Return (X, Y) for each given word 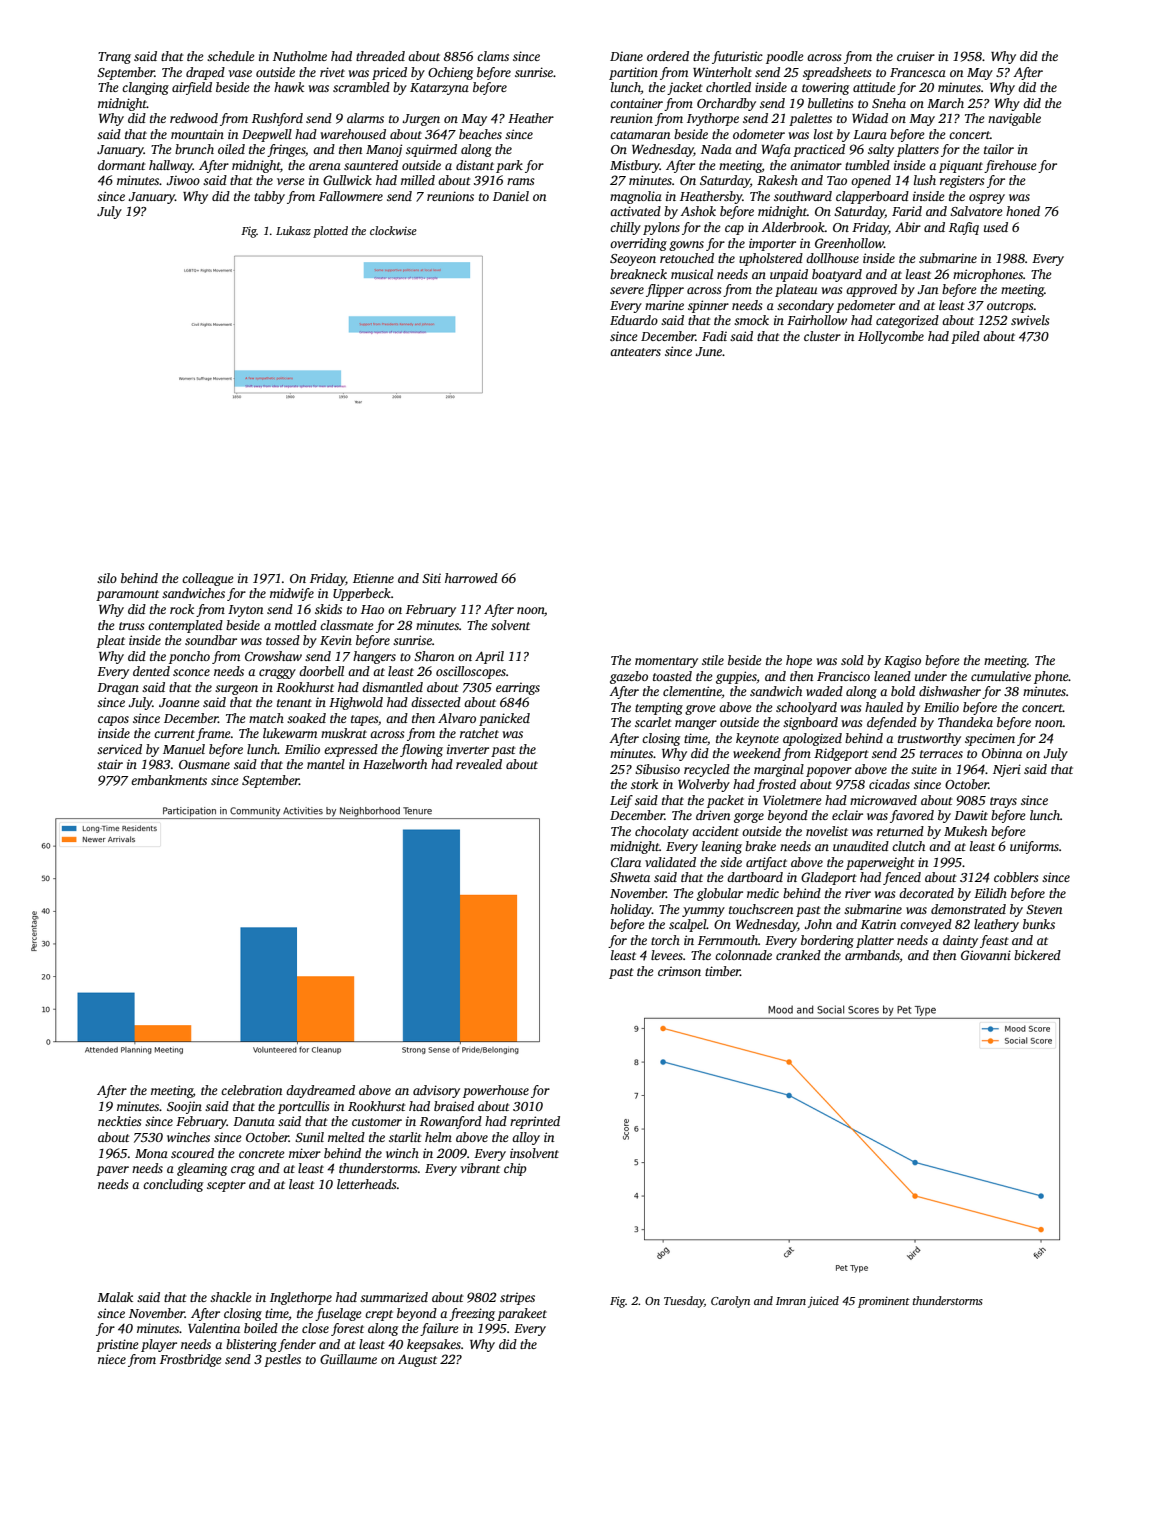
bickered (1037, 955)
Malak (115, 1297)
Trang (114, 58)
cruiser (916, 56)
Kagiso (902, 661)
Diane (626, 56)
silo (107, 578)
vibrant (480, 1168)
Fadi (714, 336)
